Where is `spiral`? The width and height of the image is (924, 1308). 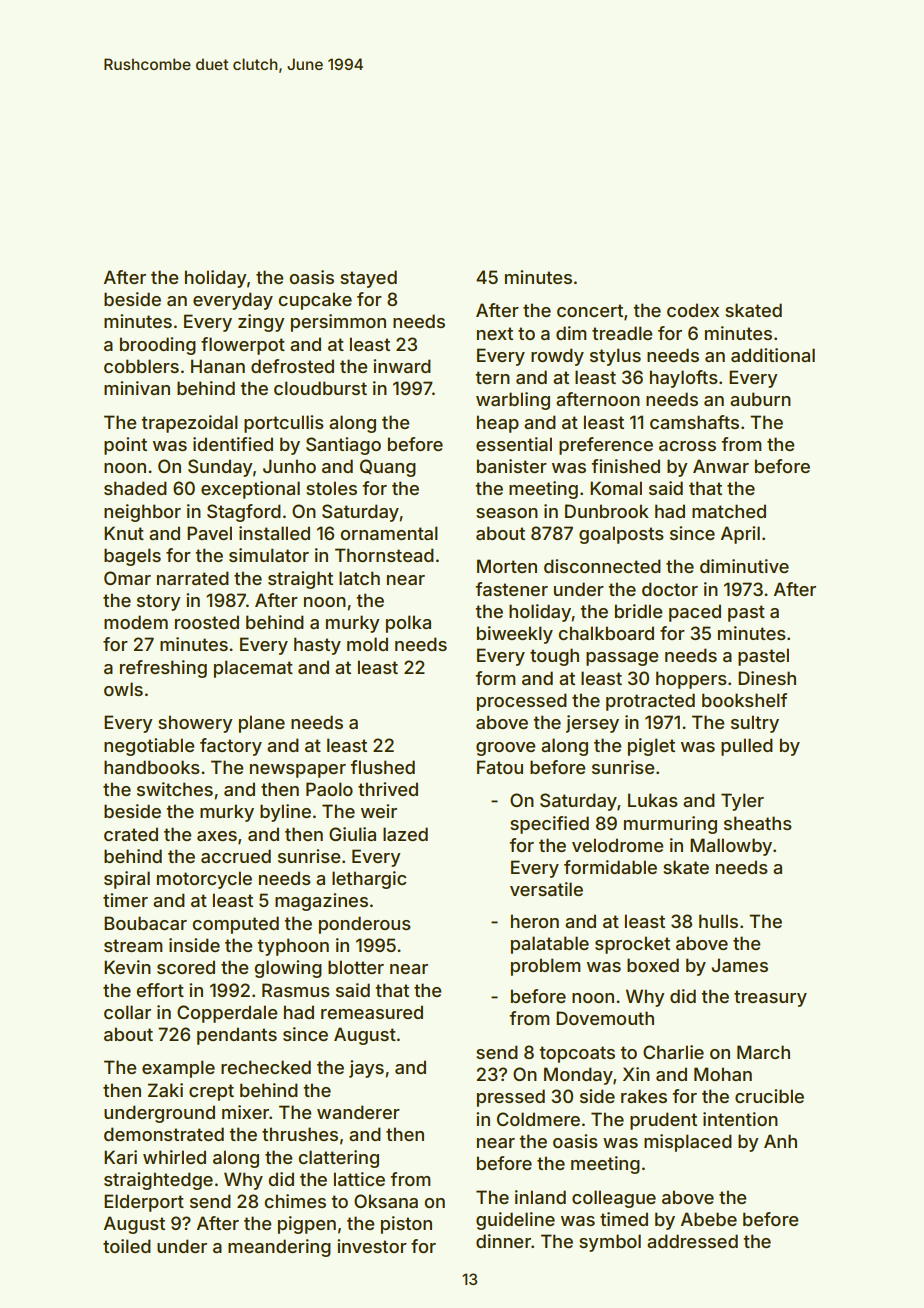
spiral is located at coordinates (127, 880).
